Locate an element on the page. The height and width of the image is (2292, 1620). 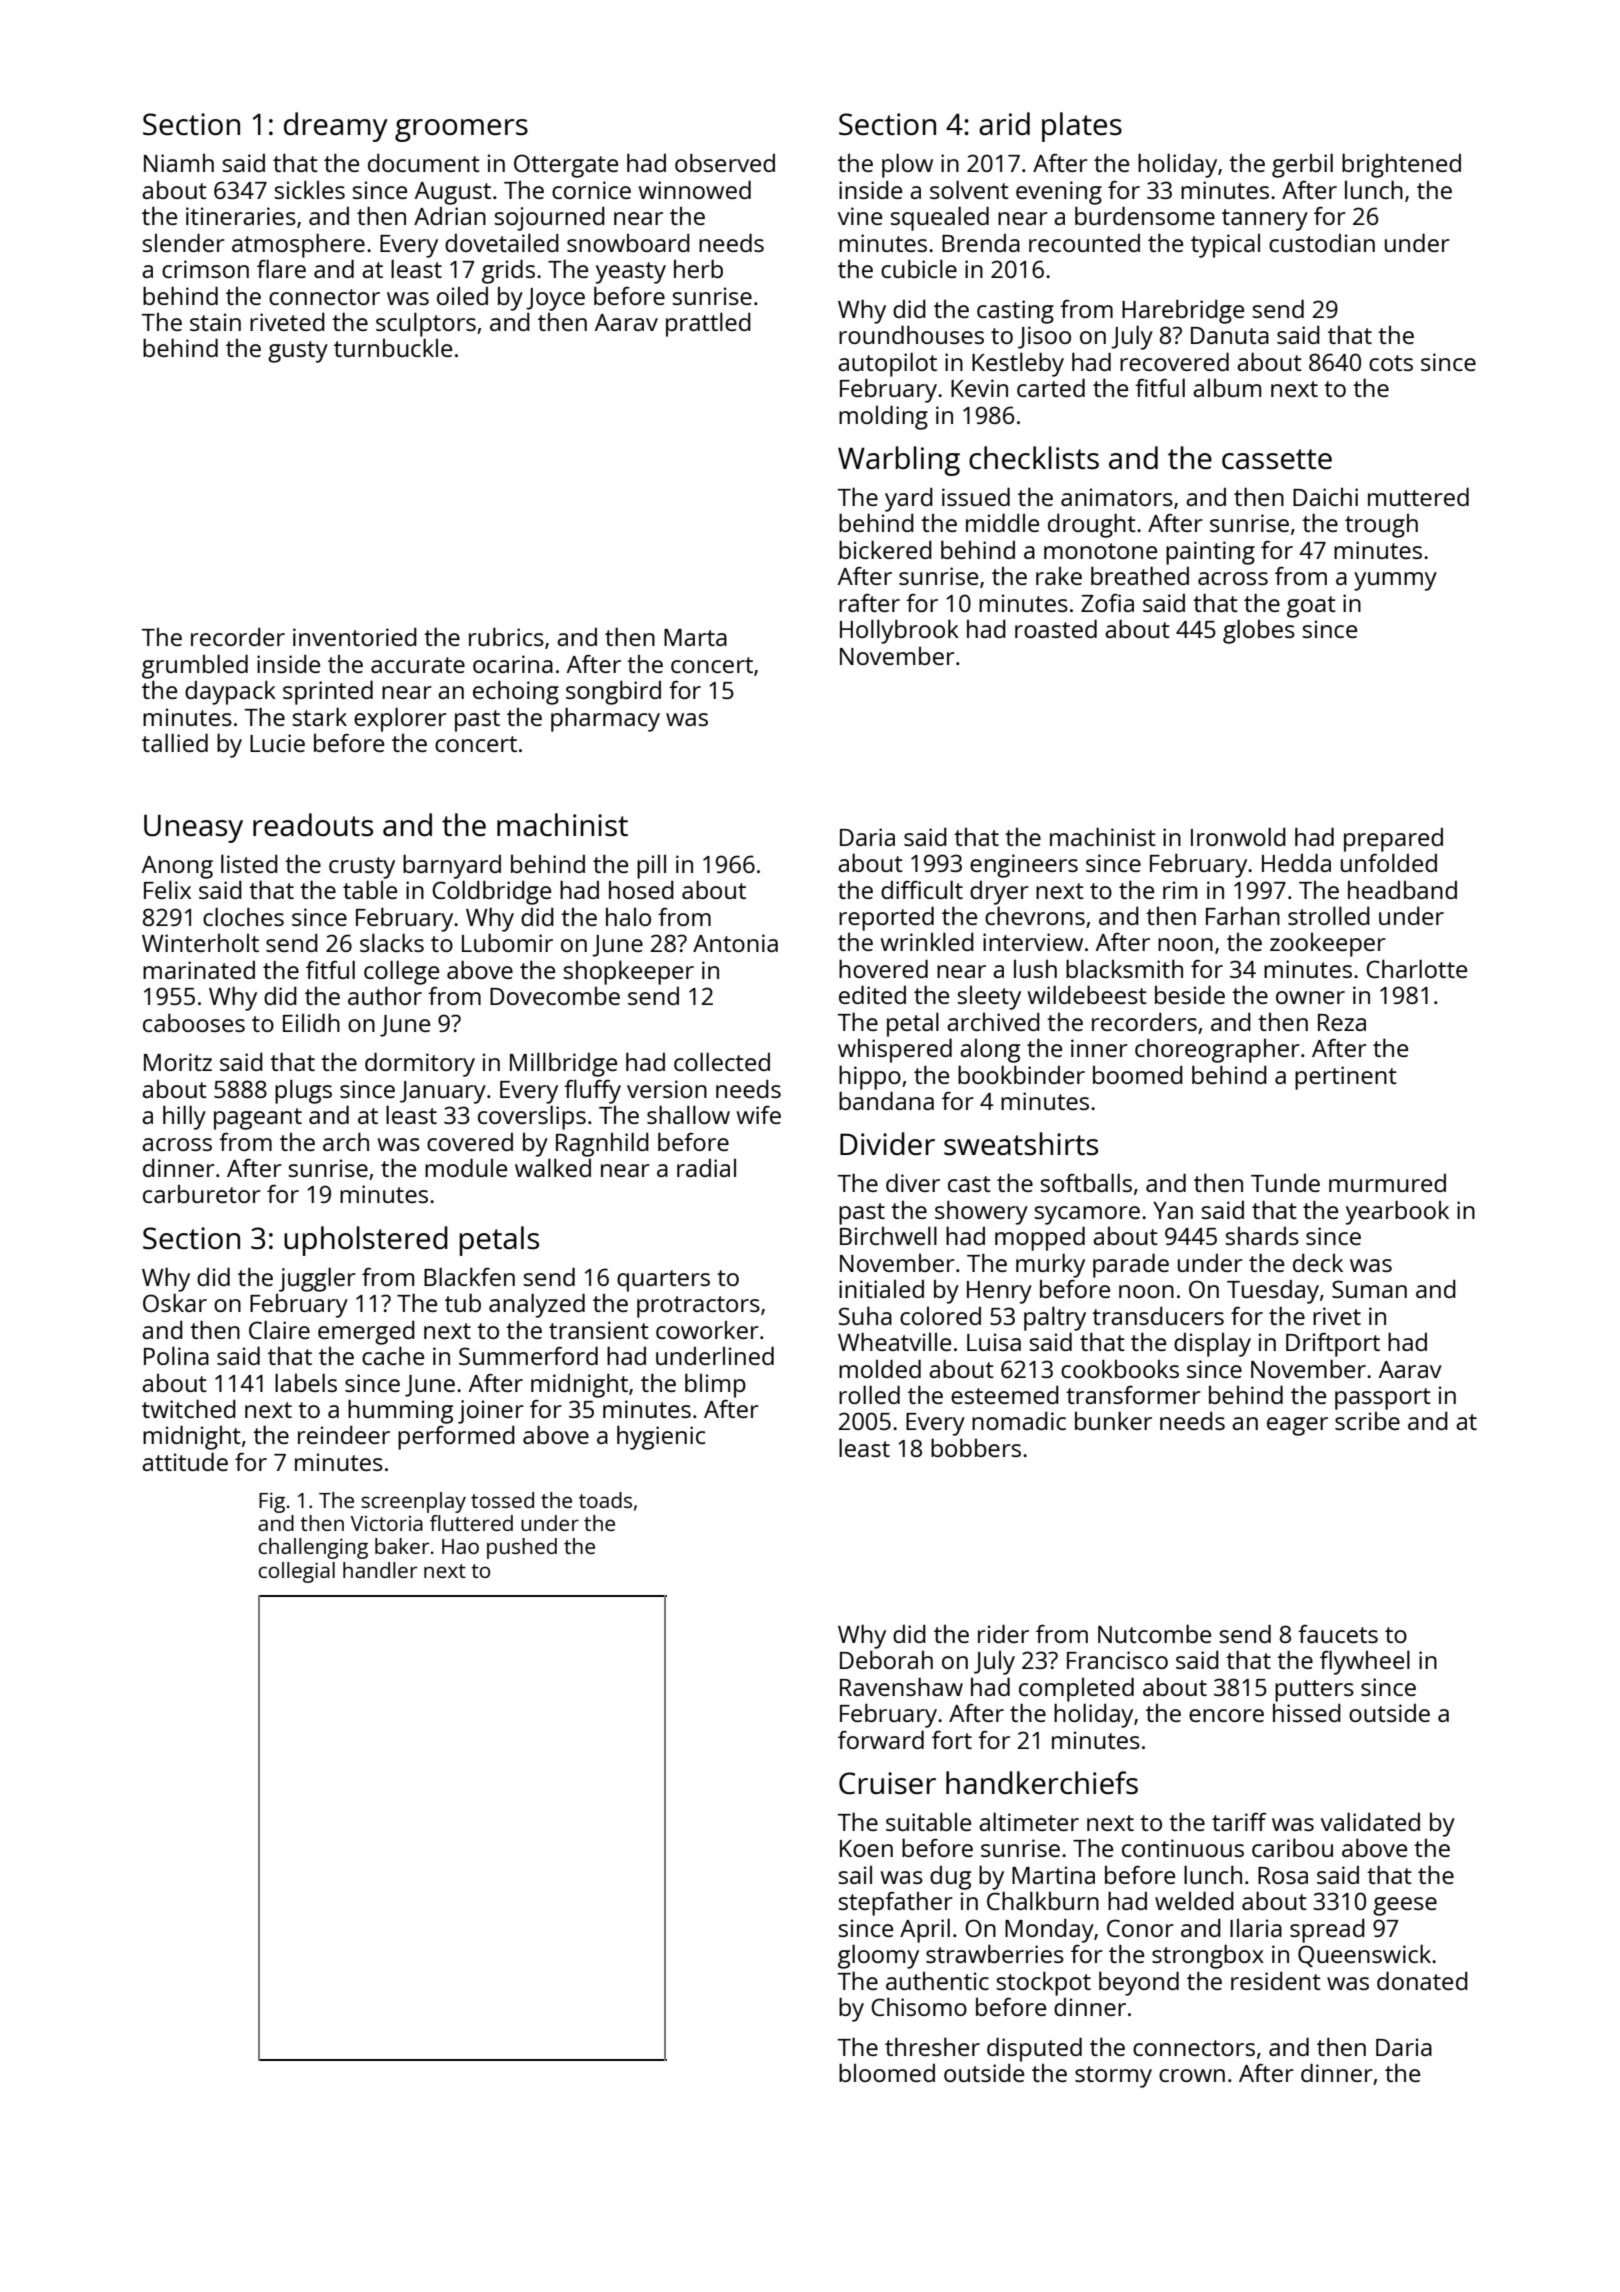
roasted is located at coordinates (1056, 628).
